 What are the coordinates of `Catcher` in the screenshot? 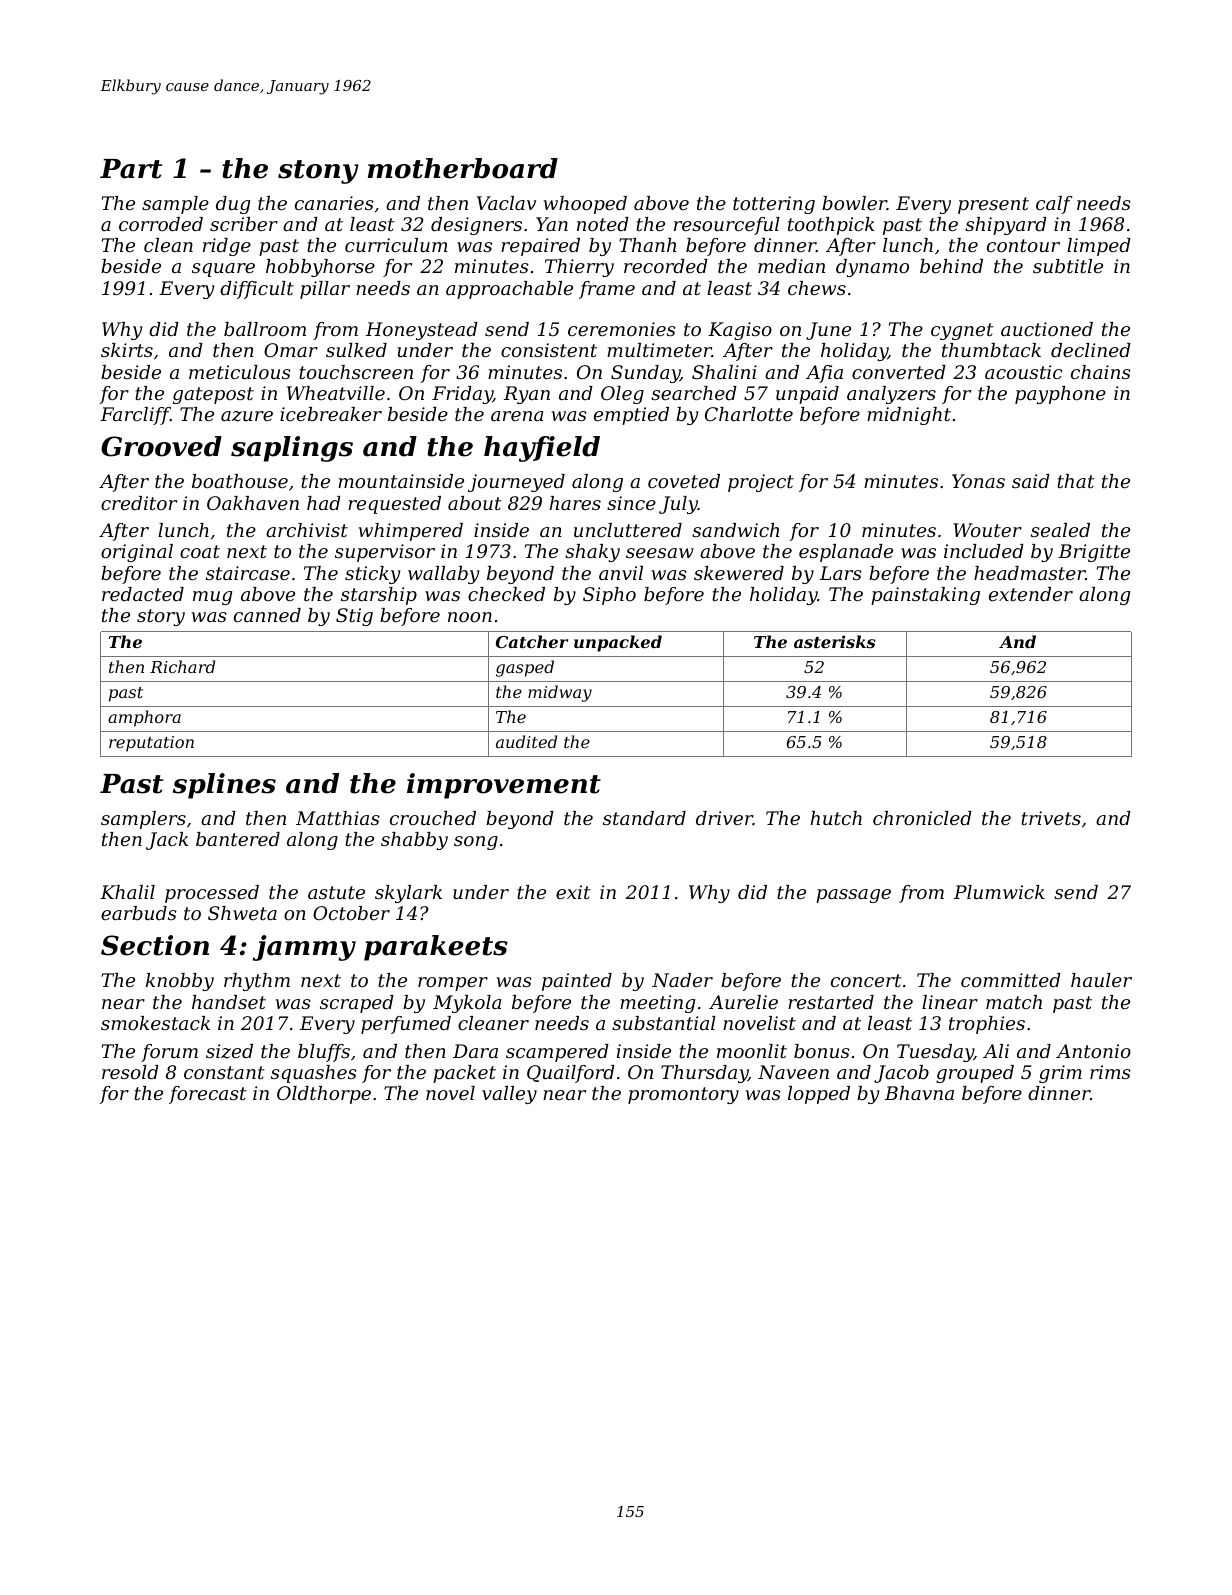 It's located at (532, 641).
